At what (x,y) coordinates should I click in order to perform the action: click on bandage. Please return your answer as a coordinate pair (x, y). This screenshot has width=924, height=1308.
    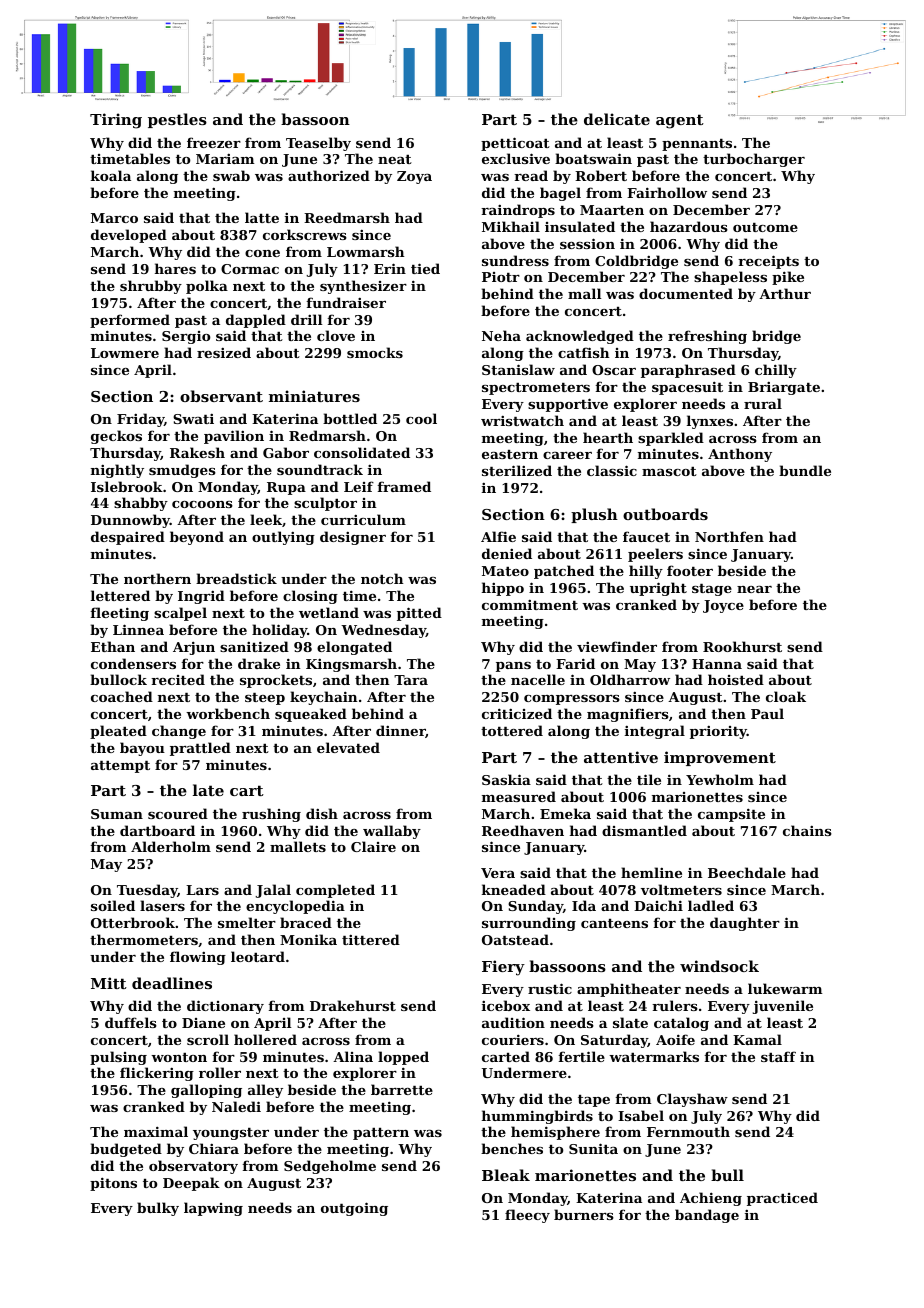
    Looking at the image, I should click on (707, 1216).
